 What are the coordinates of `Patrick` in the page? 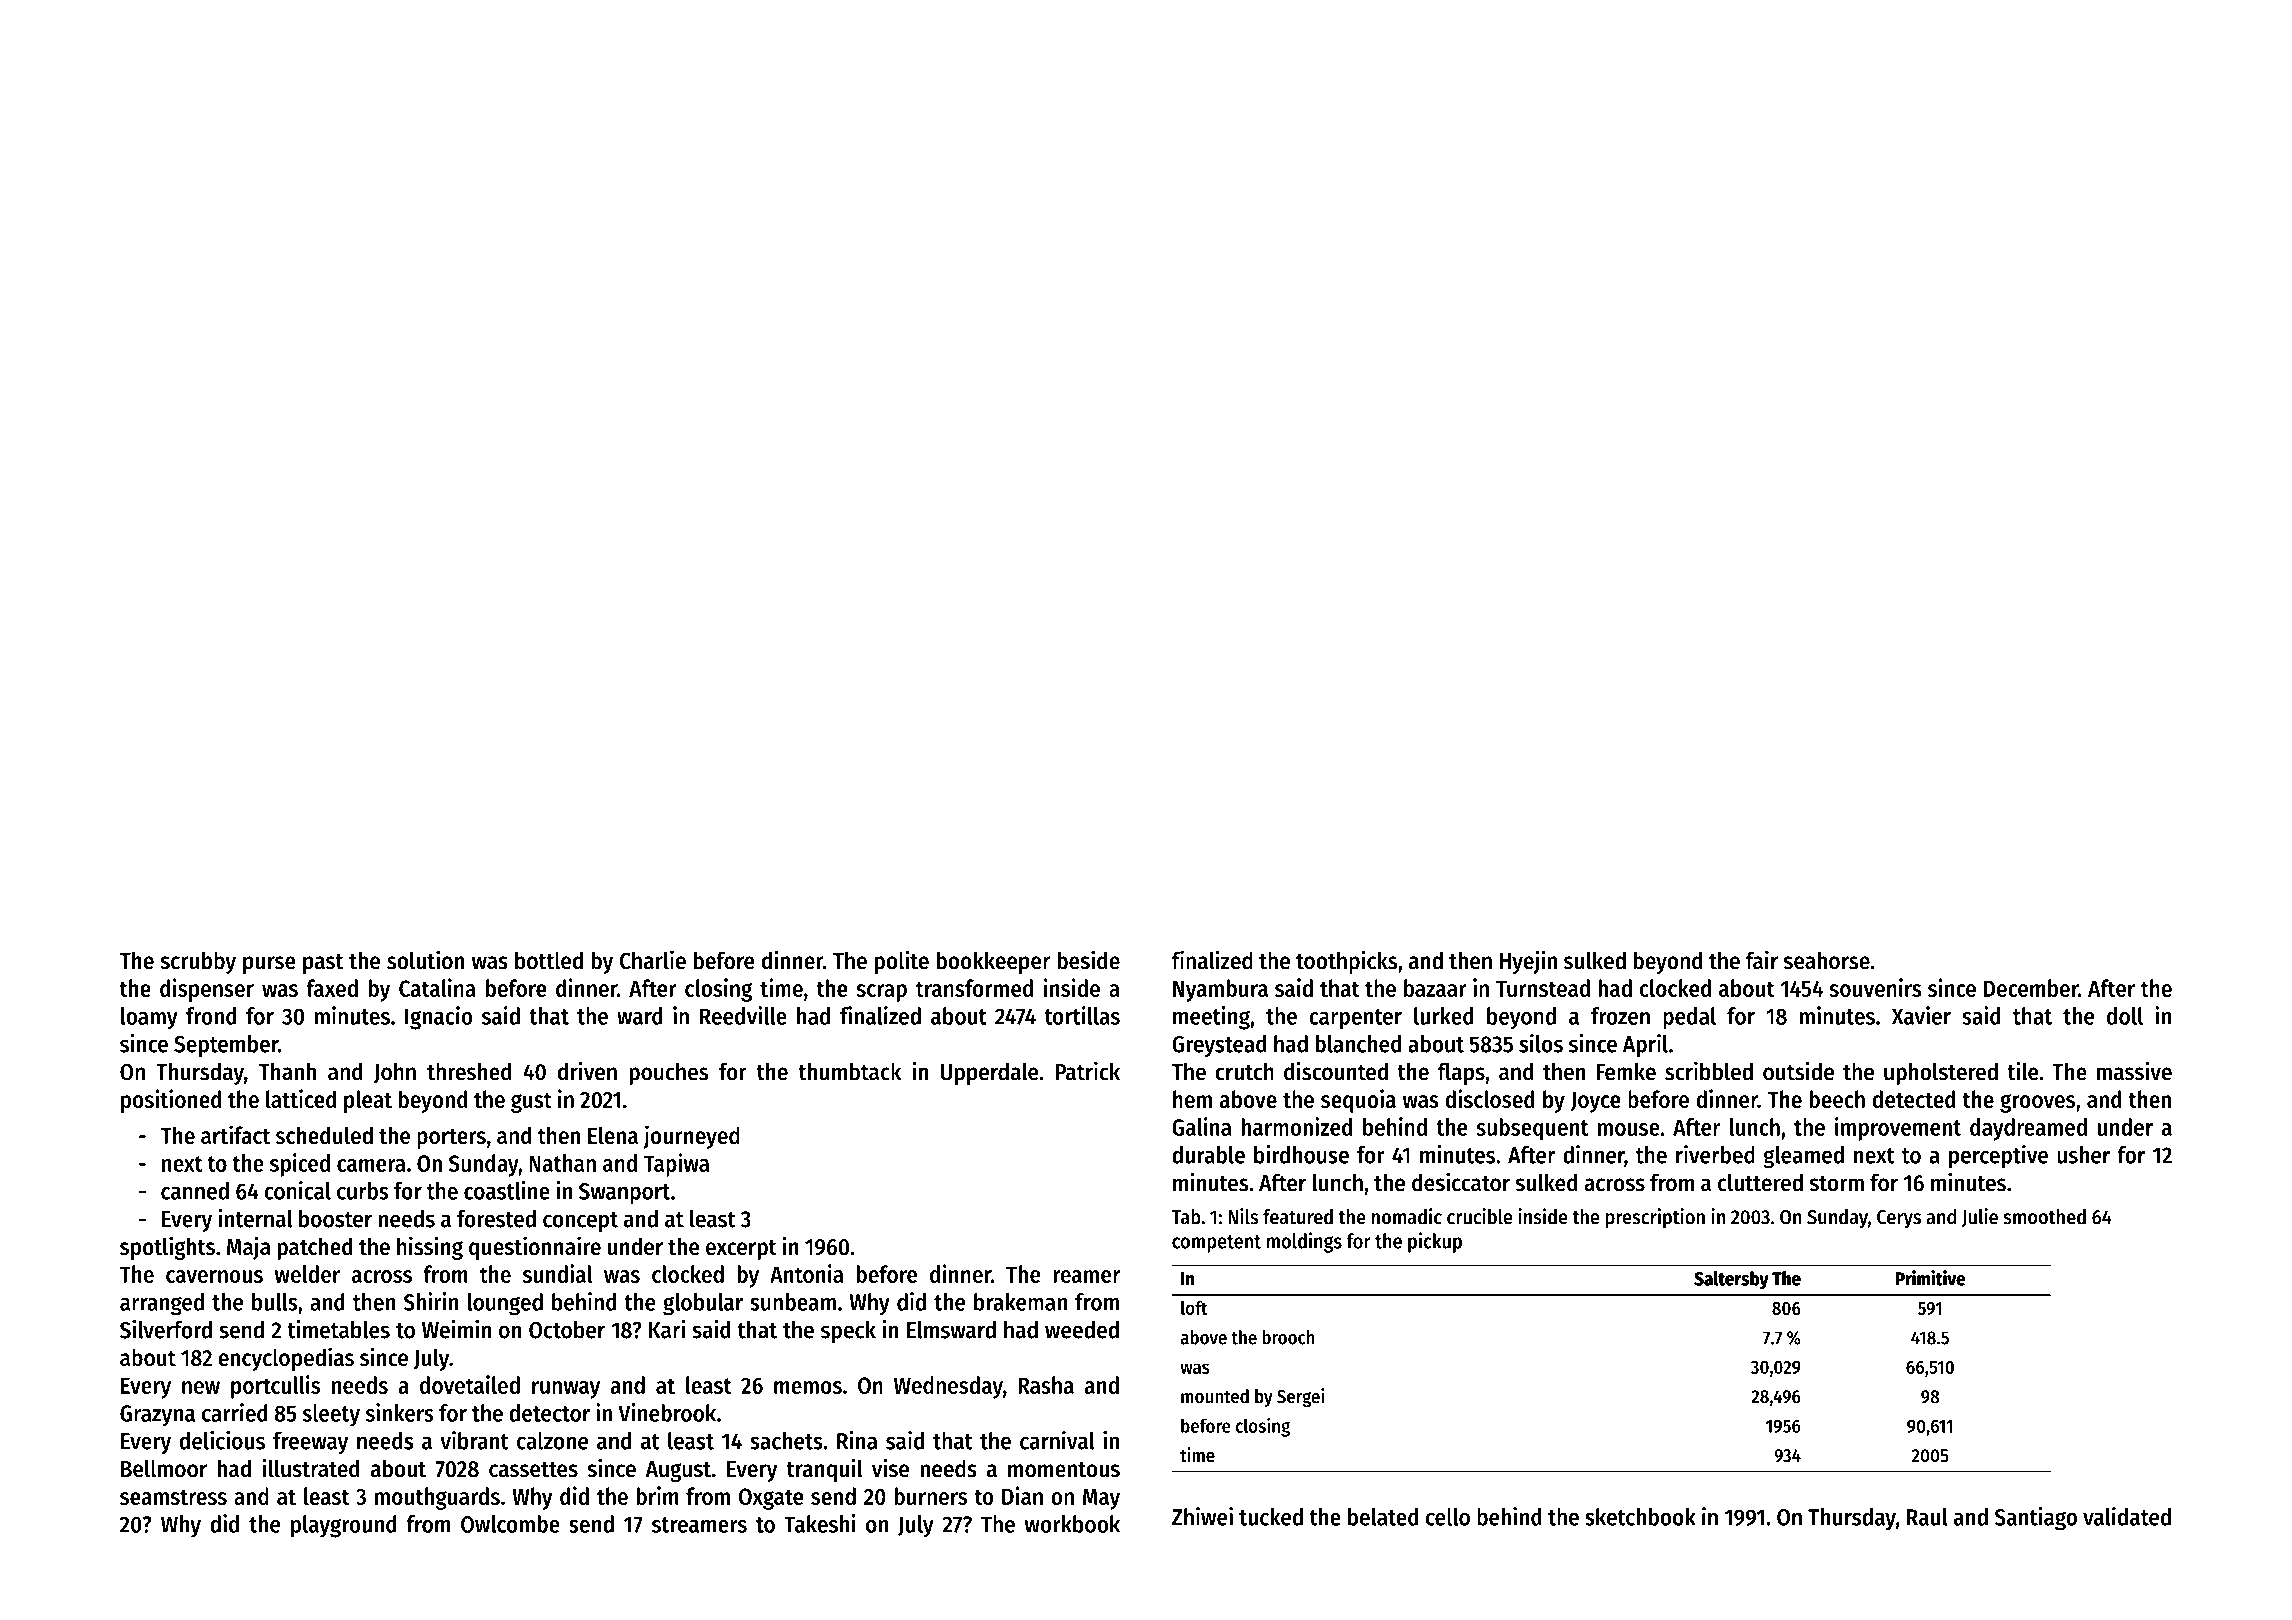 It's located at (1087, 1071).
